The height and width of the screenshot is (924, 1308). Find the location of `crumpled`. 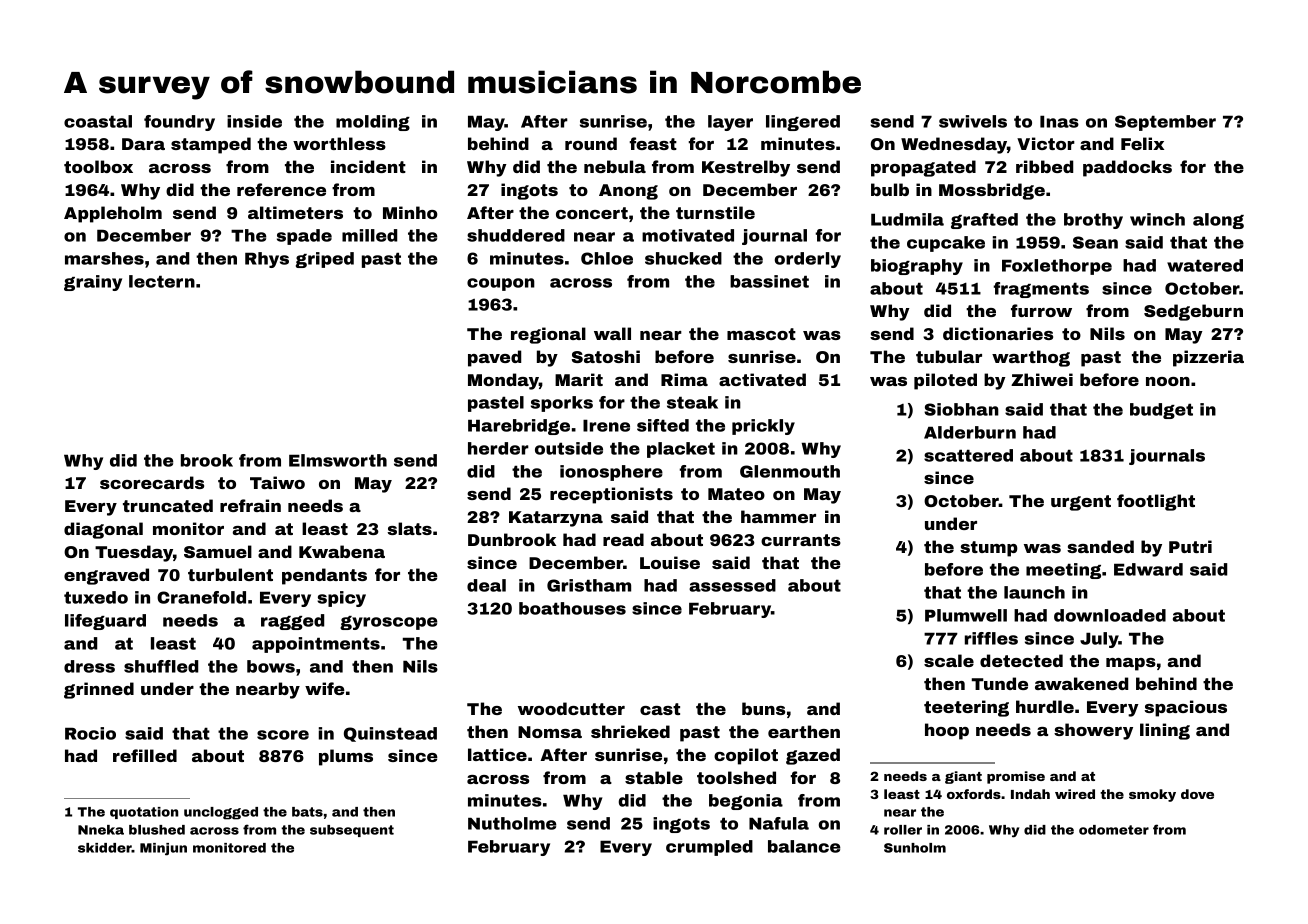

crumpled is located at coordinates (709, 848).
